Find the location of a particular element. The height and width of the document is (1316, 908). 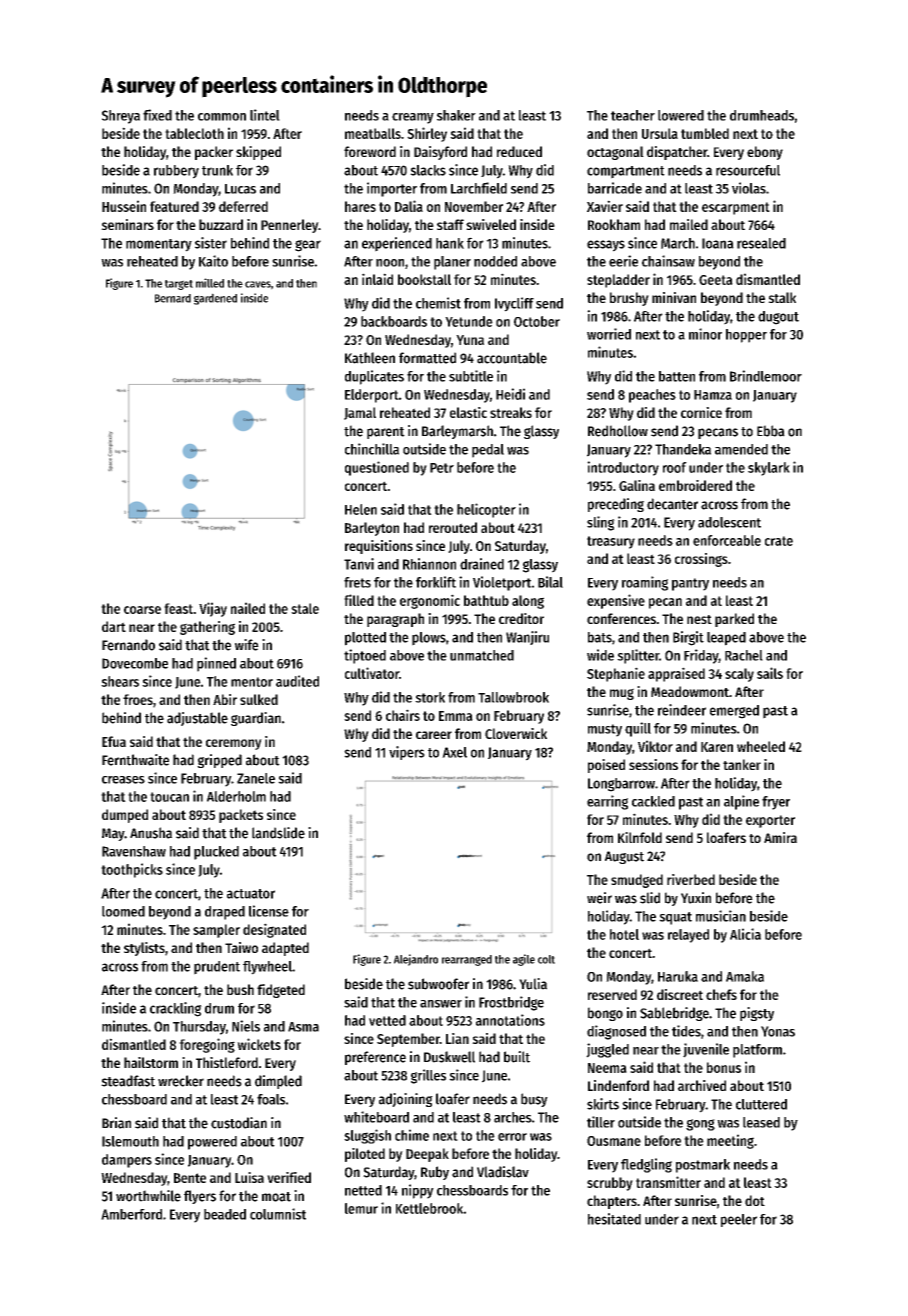

rubbery is located at coordinates (176, 172).
